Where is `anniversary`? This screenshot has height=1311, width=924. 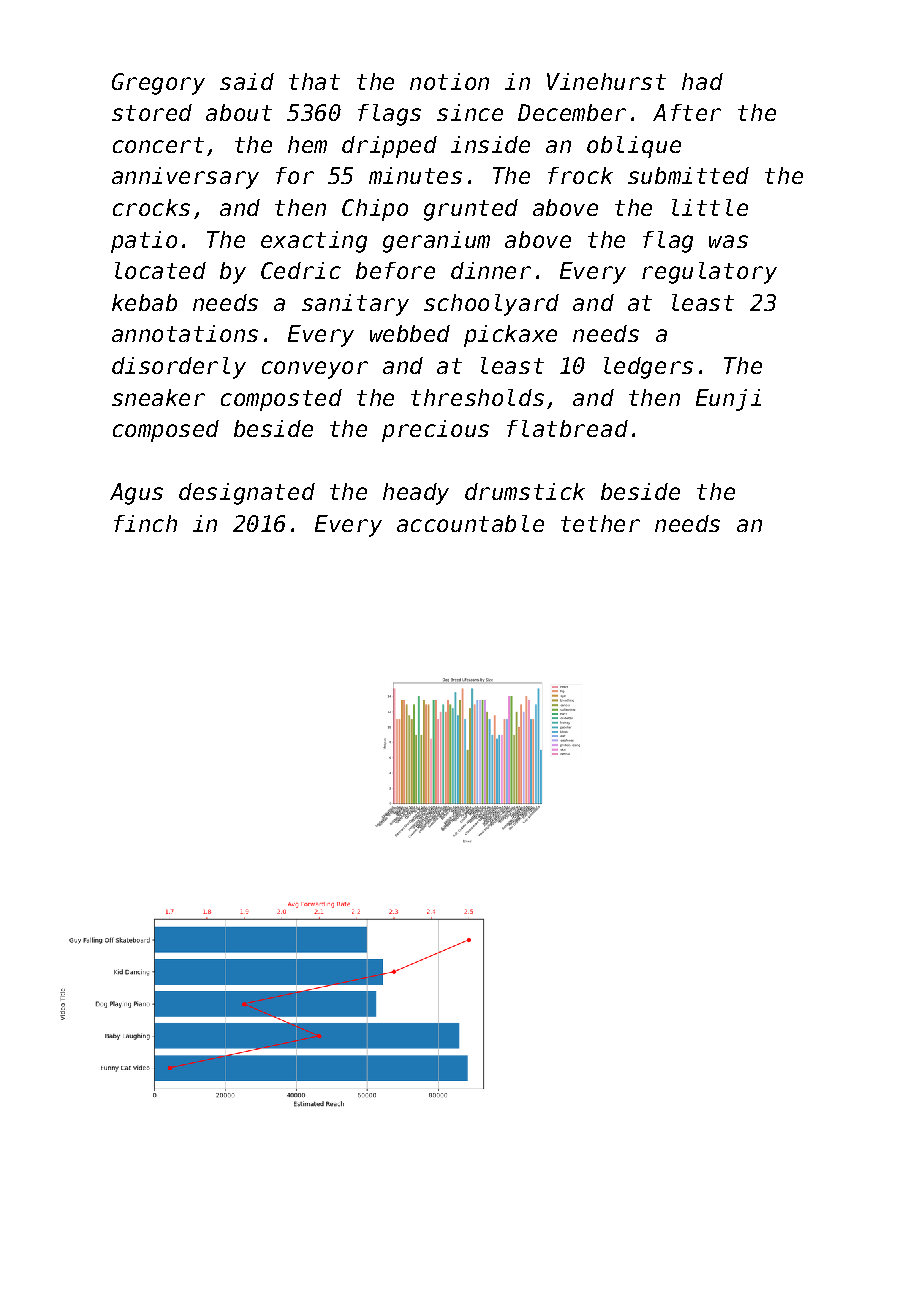 anniversary is located at coordinates (185, 178).
